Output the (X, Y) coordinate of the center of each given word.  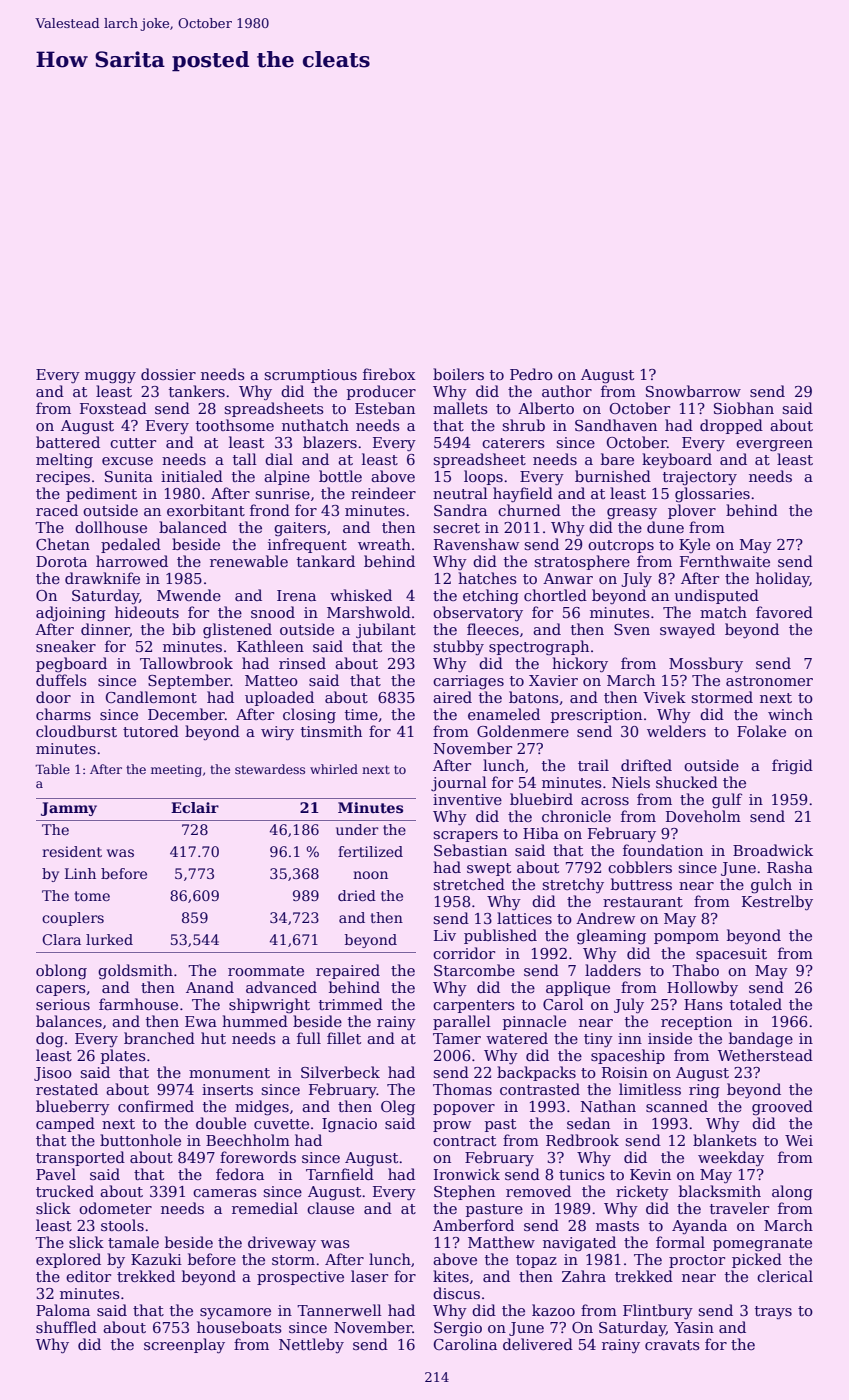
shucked (687, 782)
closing (309, 716)
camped (65, 1124)
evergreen (774, 446)
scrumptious (310, 376)
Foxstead (113, 408)
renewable (249, 561)
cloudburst (76, 731)
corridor (464, 953)
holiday (783, 580)
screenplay (184, 1346)
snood (273, 612)
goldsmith (135, 972)
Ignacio (349, 1125)
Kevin (650, 1174)
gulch (771, 886)
